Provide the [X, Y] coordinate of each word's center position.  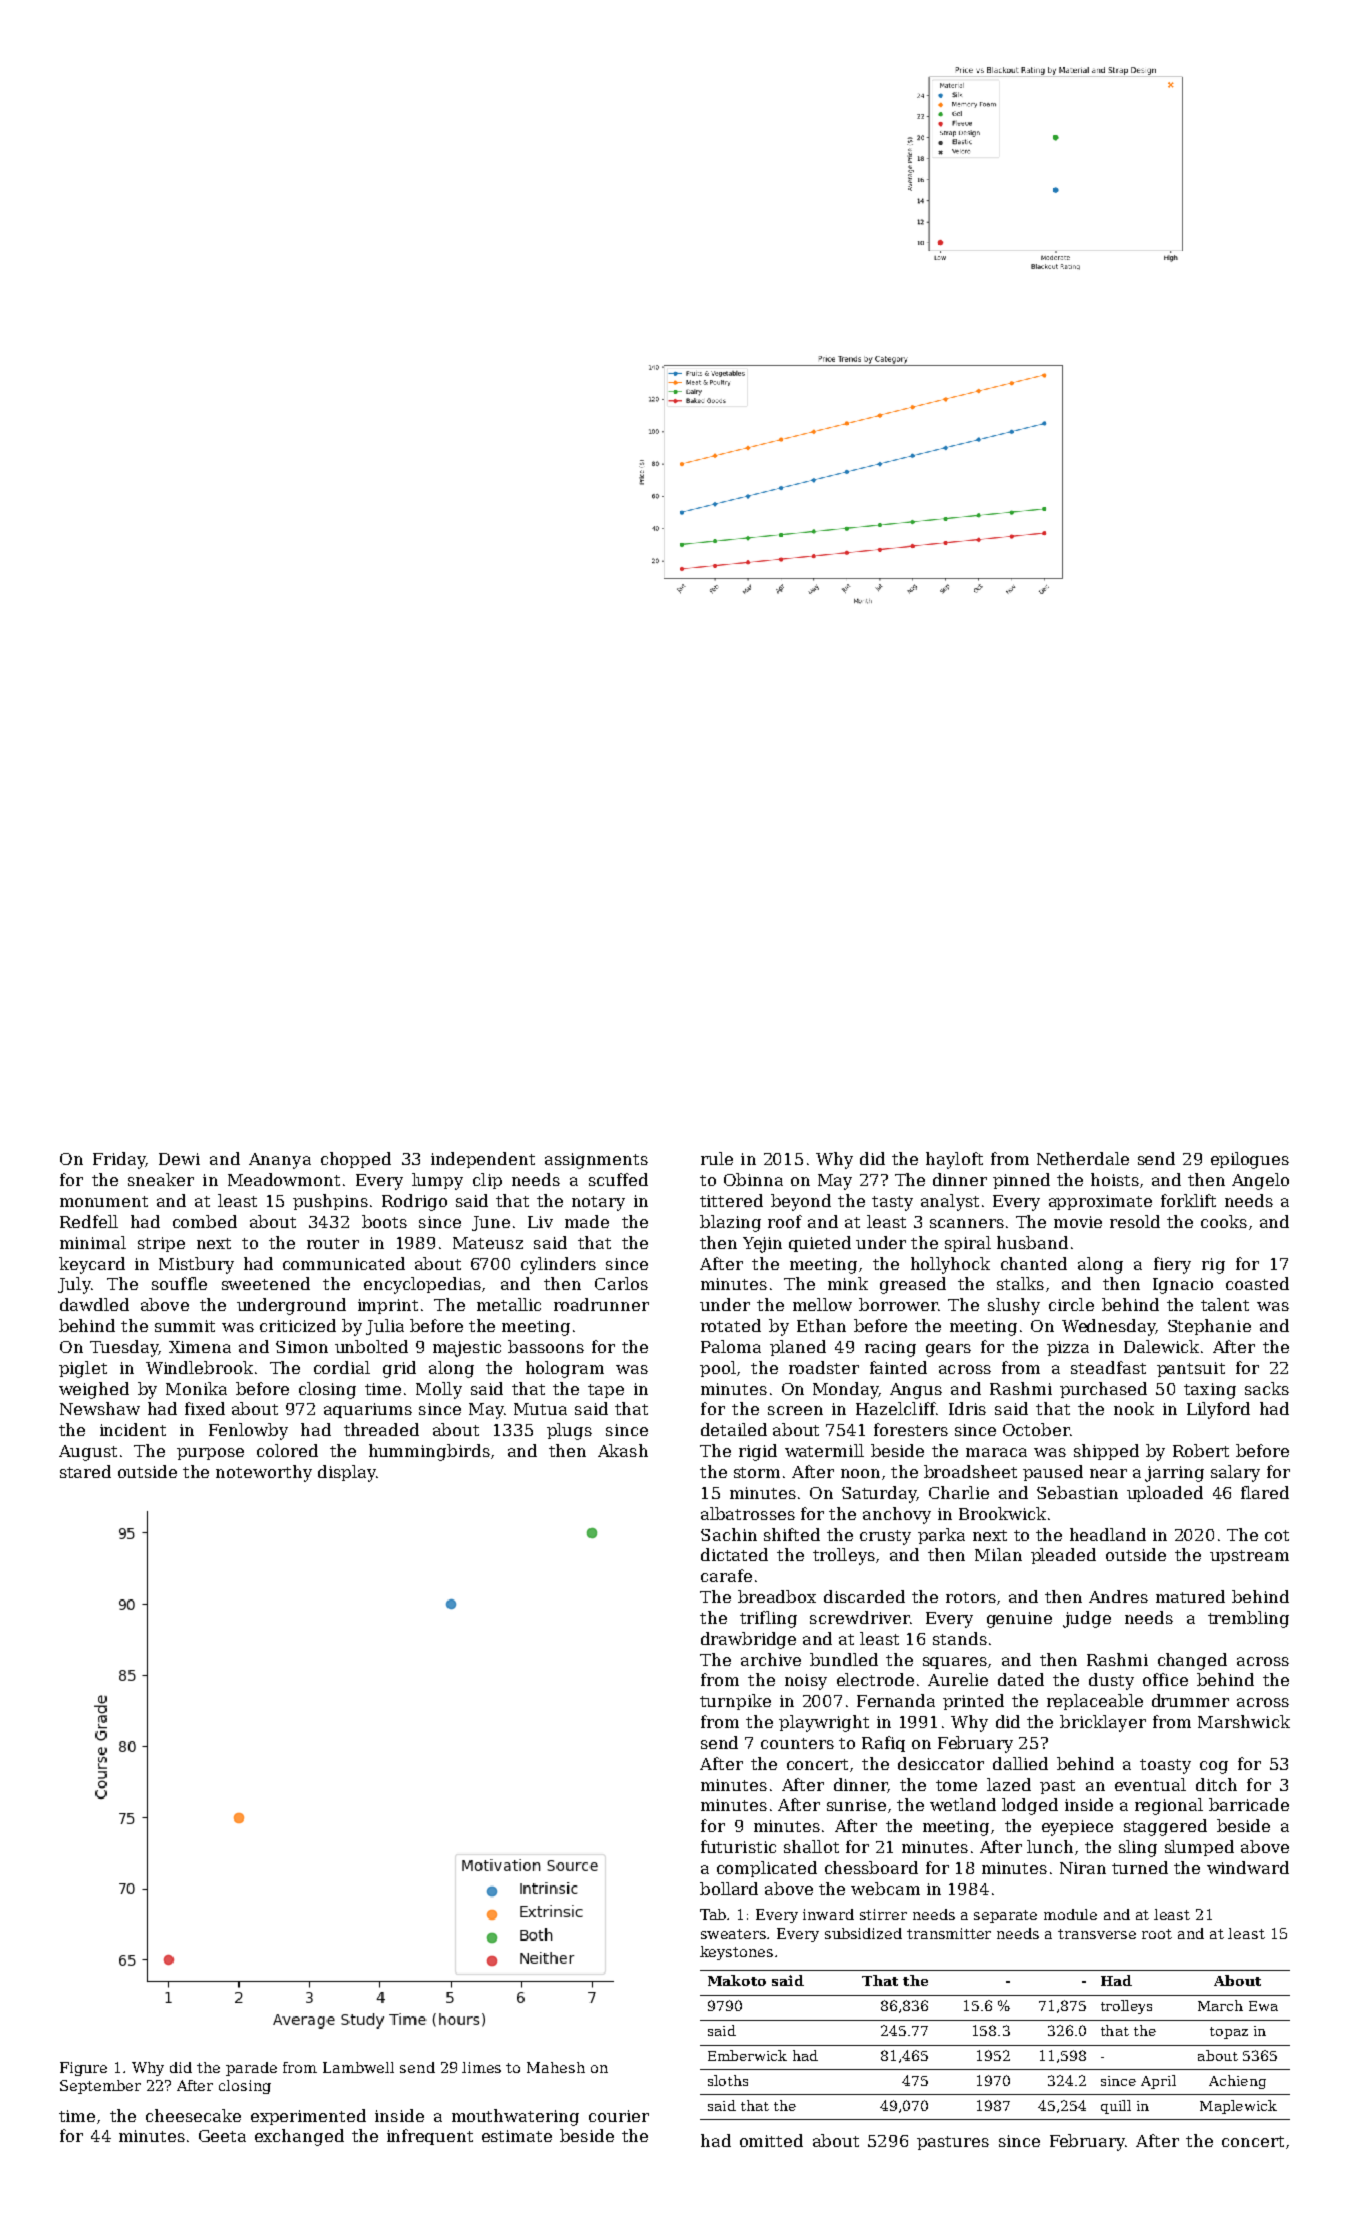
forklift [1188, 1200]
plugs [569, 1431]
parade [251, 2069]
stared [85, 1471]
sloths [728, 2080]
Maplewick [1238, 2107]
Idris [967, 1408]
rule [717, 1158]
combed [205, 1221]
